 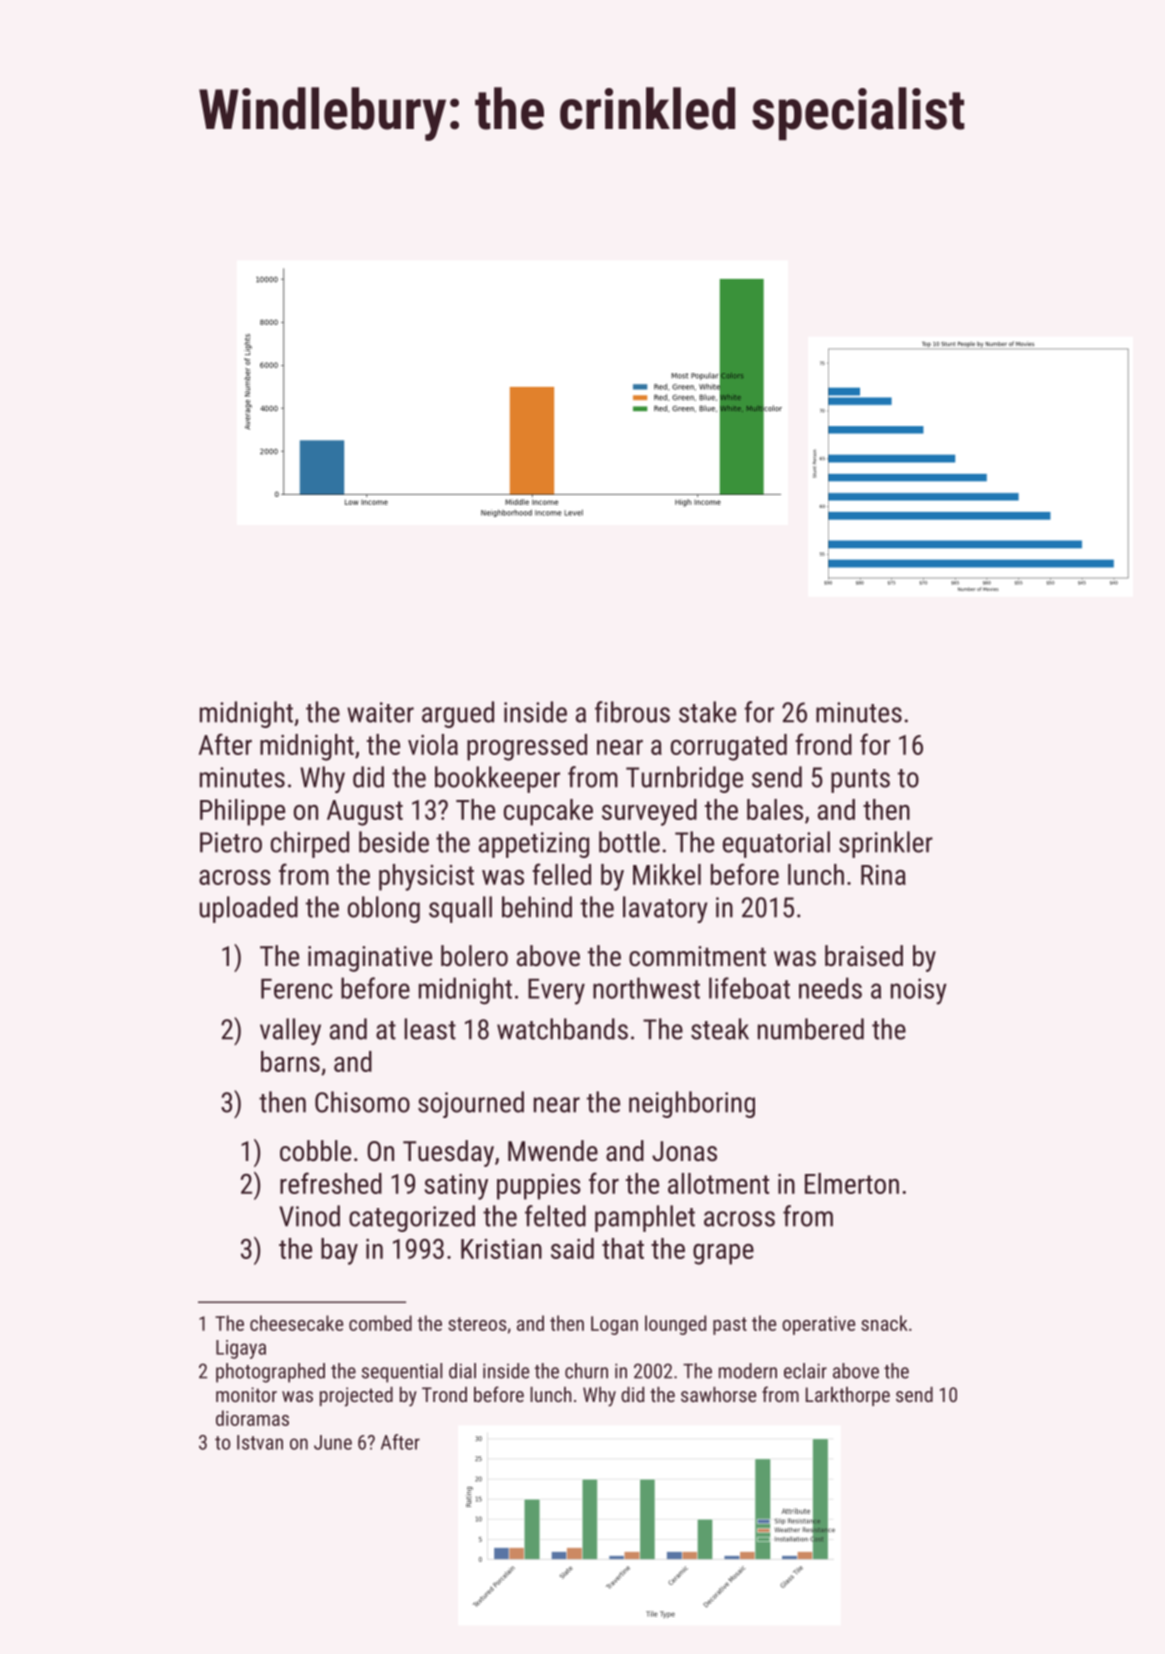 I want to click on Rina, so click(x=883, y=875).
